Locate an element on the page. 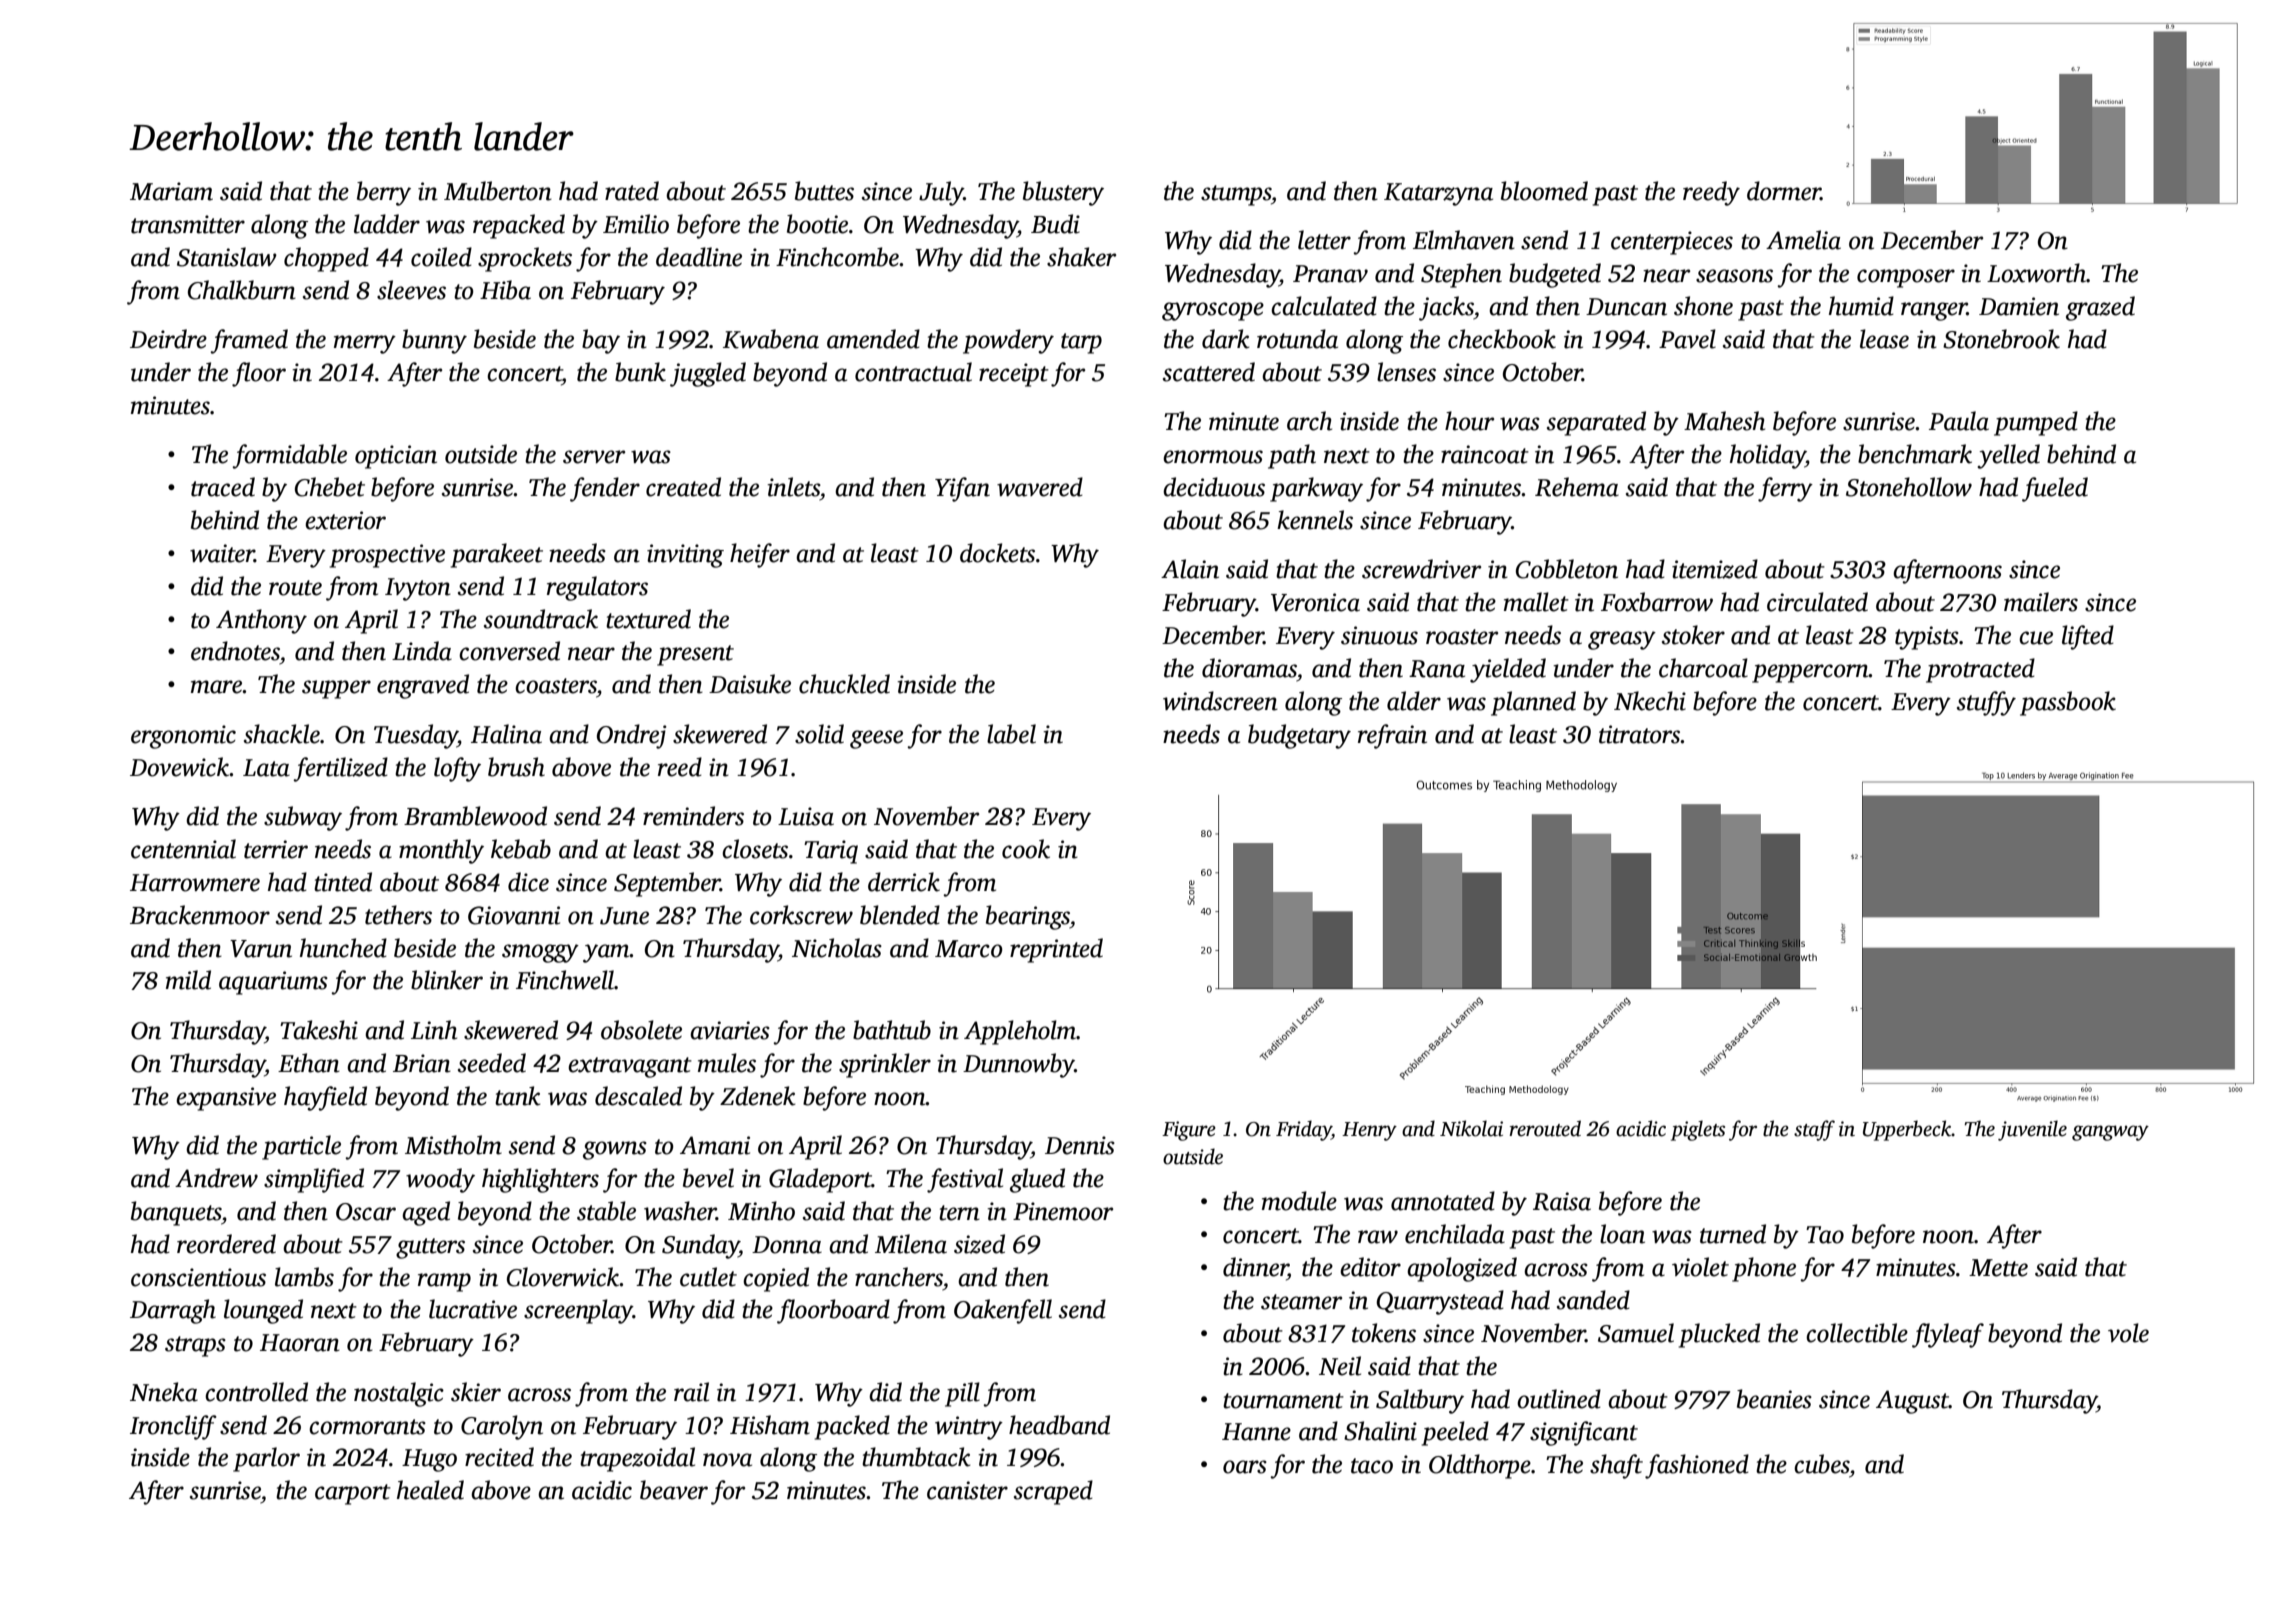 This document has height=1614, width=2282. flyleaf is located at coordinates (1948, 1335).
